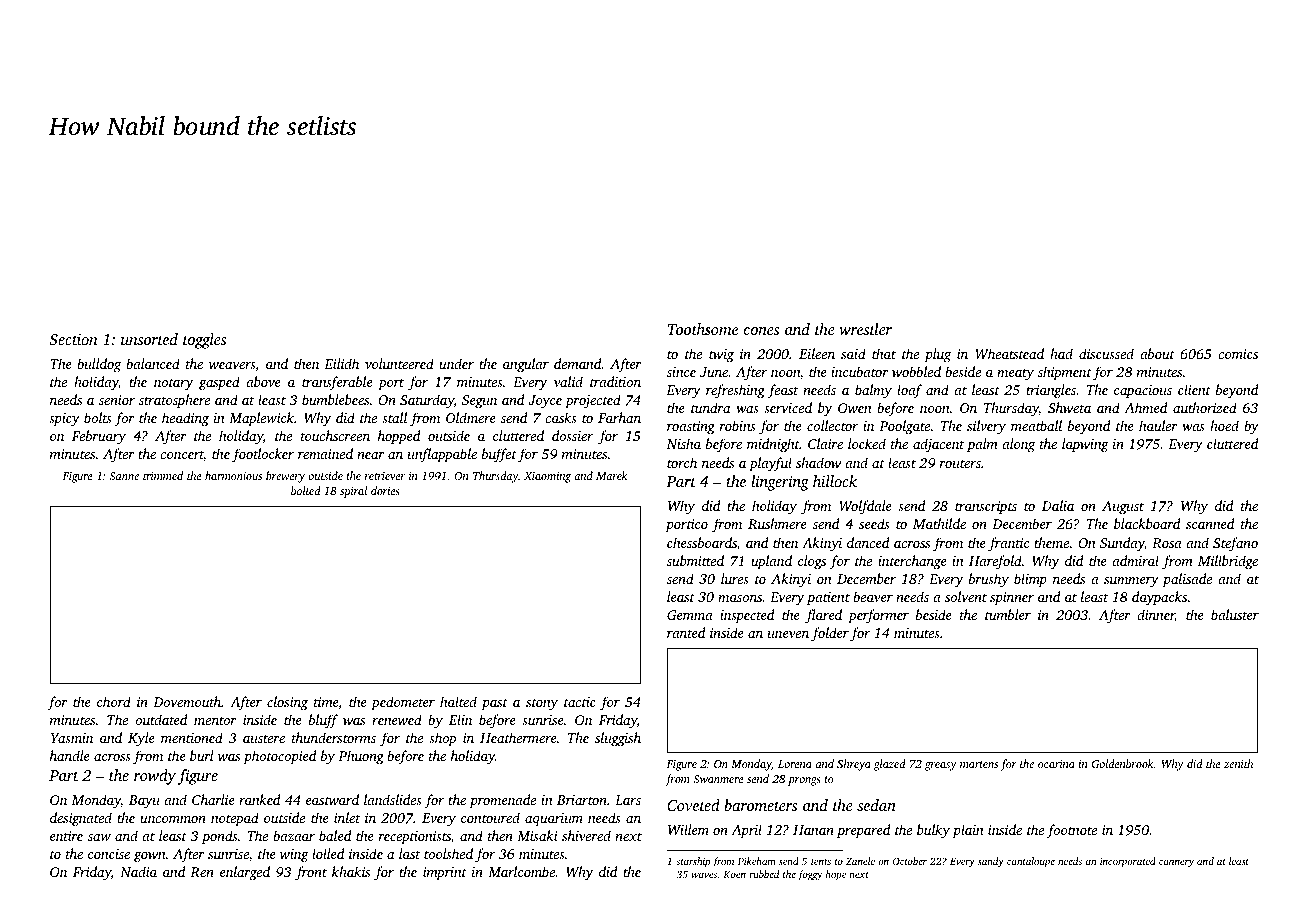 Image resolution: width=1308 pixels, height=924 pixels. What do you see at coordinates (521, 871) in the page?
I see `Marlcombe` at bounding box center [521, 871].
